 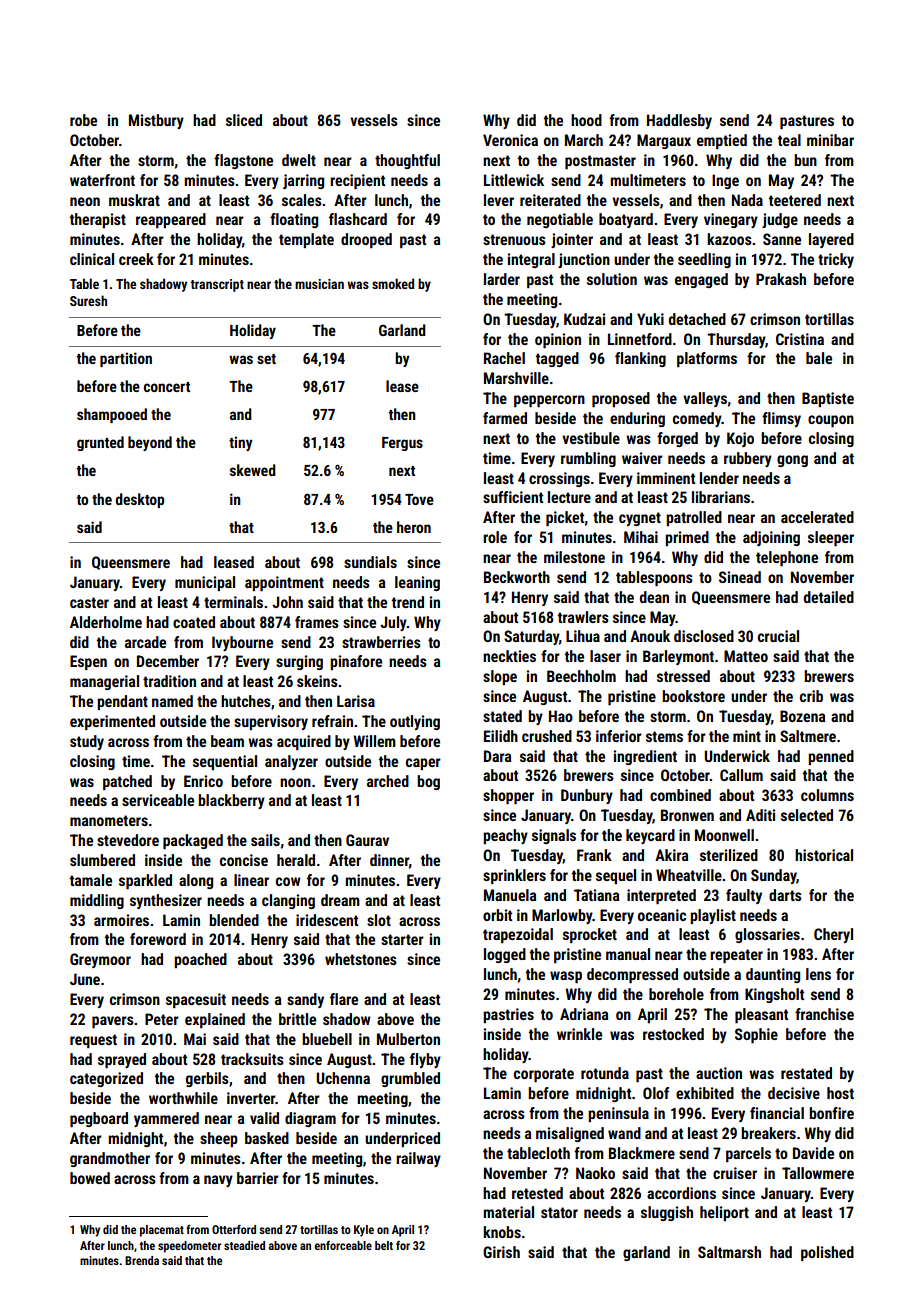 What do you see at coordinates (741, 775) in the screenshot?
I see `Callum` at bounding box center [741, 775].
